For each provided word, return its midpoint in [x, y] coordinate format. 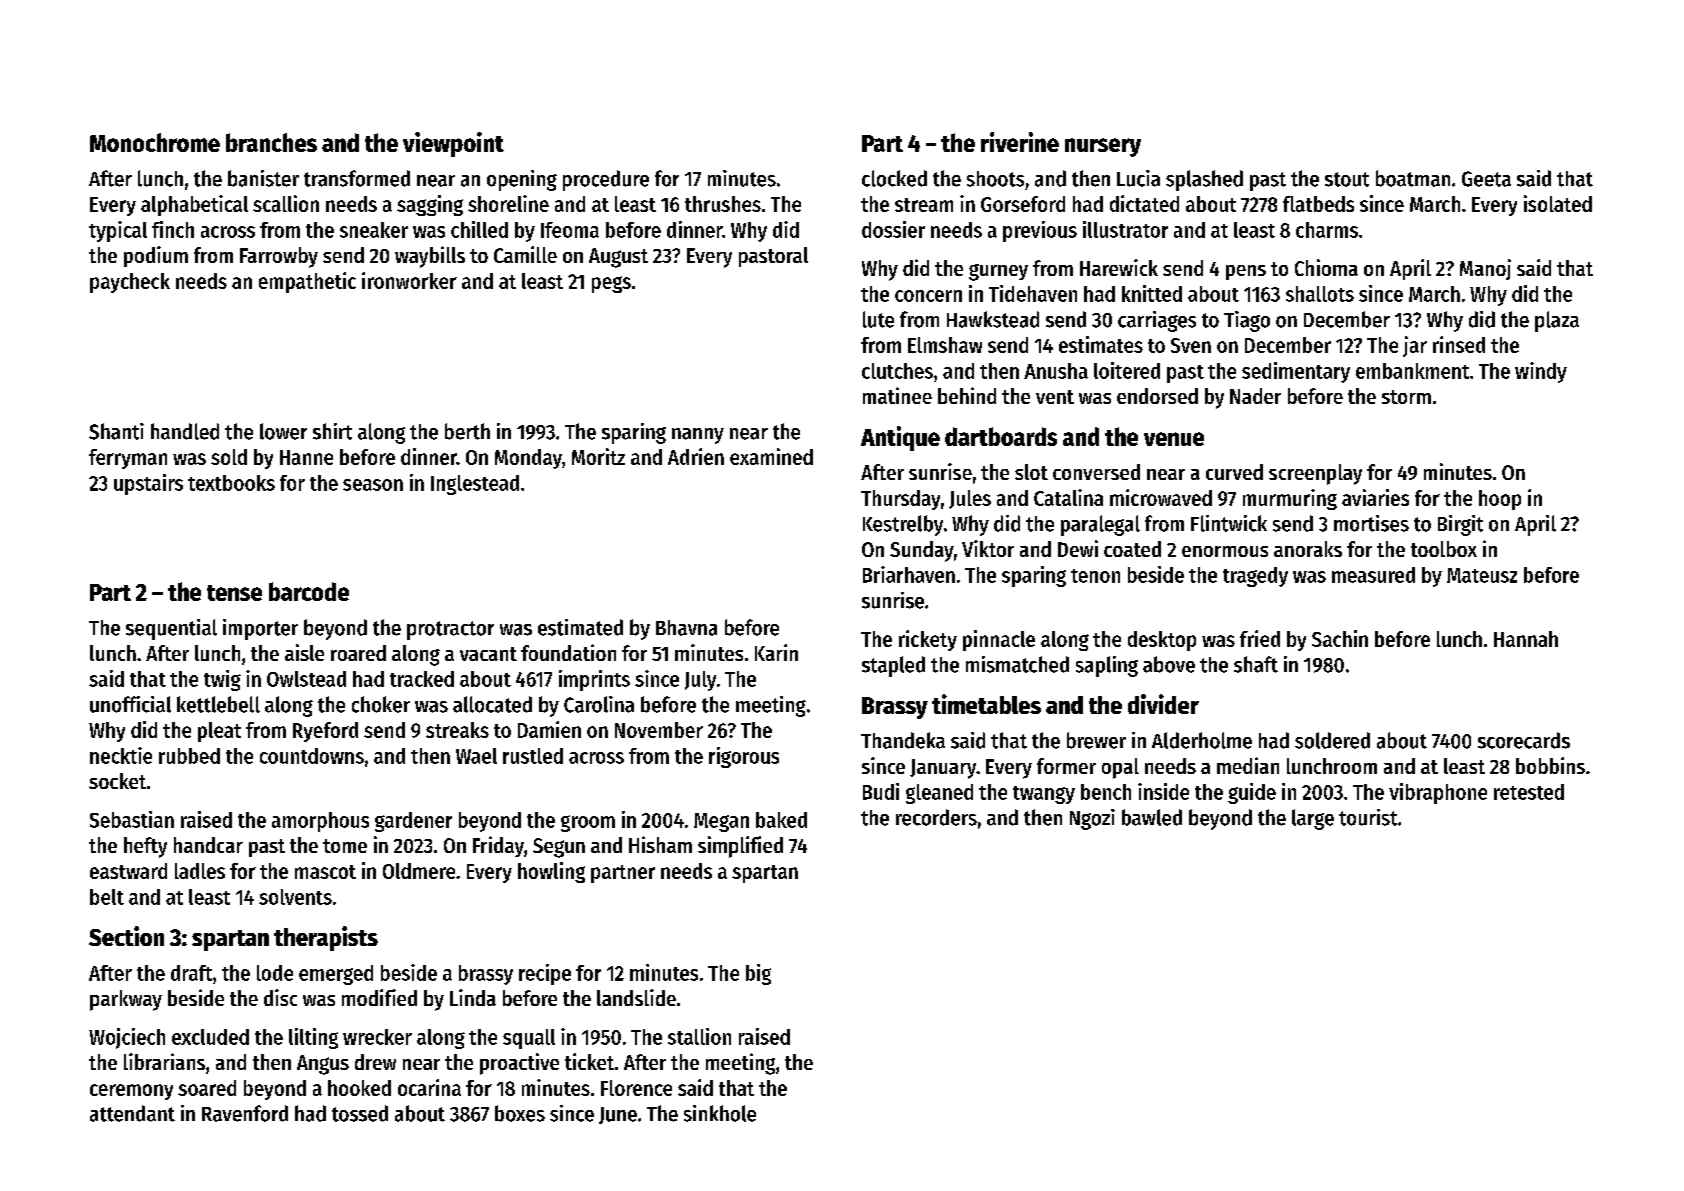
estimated [580, 627]
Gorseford [1023, 204]
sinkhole [720, 1113]
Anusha [1056, 371]
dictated [1144, 203]
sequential [171, 629]
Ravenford [245, 1113]
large [1313, 819]
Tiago [1247, 321]
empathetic [307, 282]
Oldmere [419, 871]
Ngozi [1092, 819]
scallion [286, 203]
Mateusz [1482, 575]
